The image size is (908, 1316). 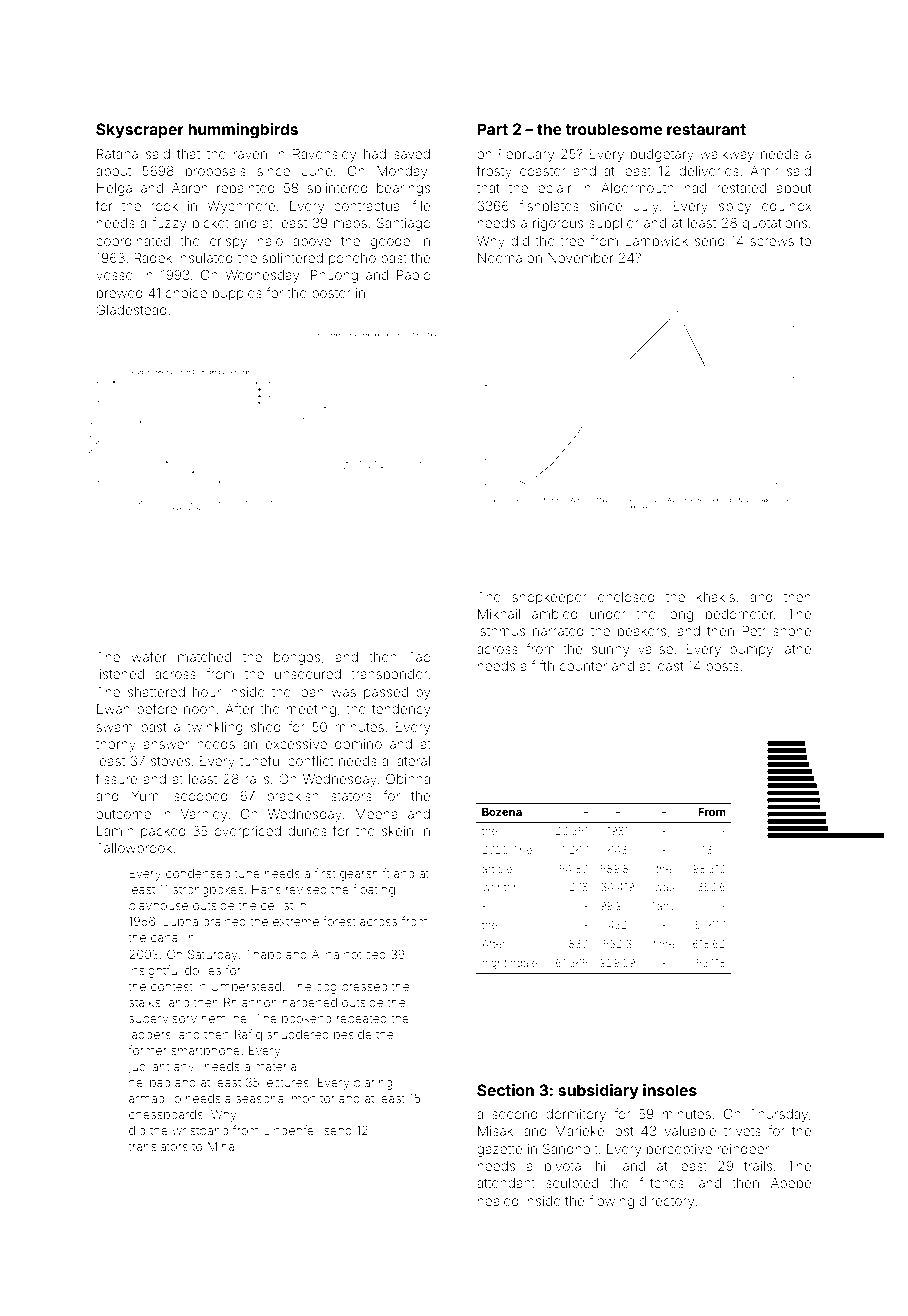 I want to click on wonton, so click(x=500, y=887).
